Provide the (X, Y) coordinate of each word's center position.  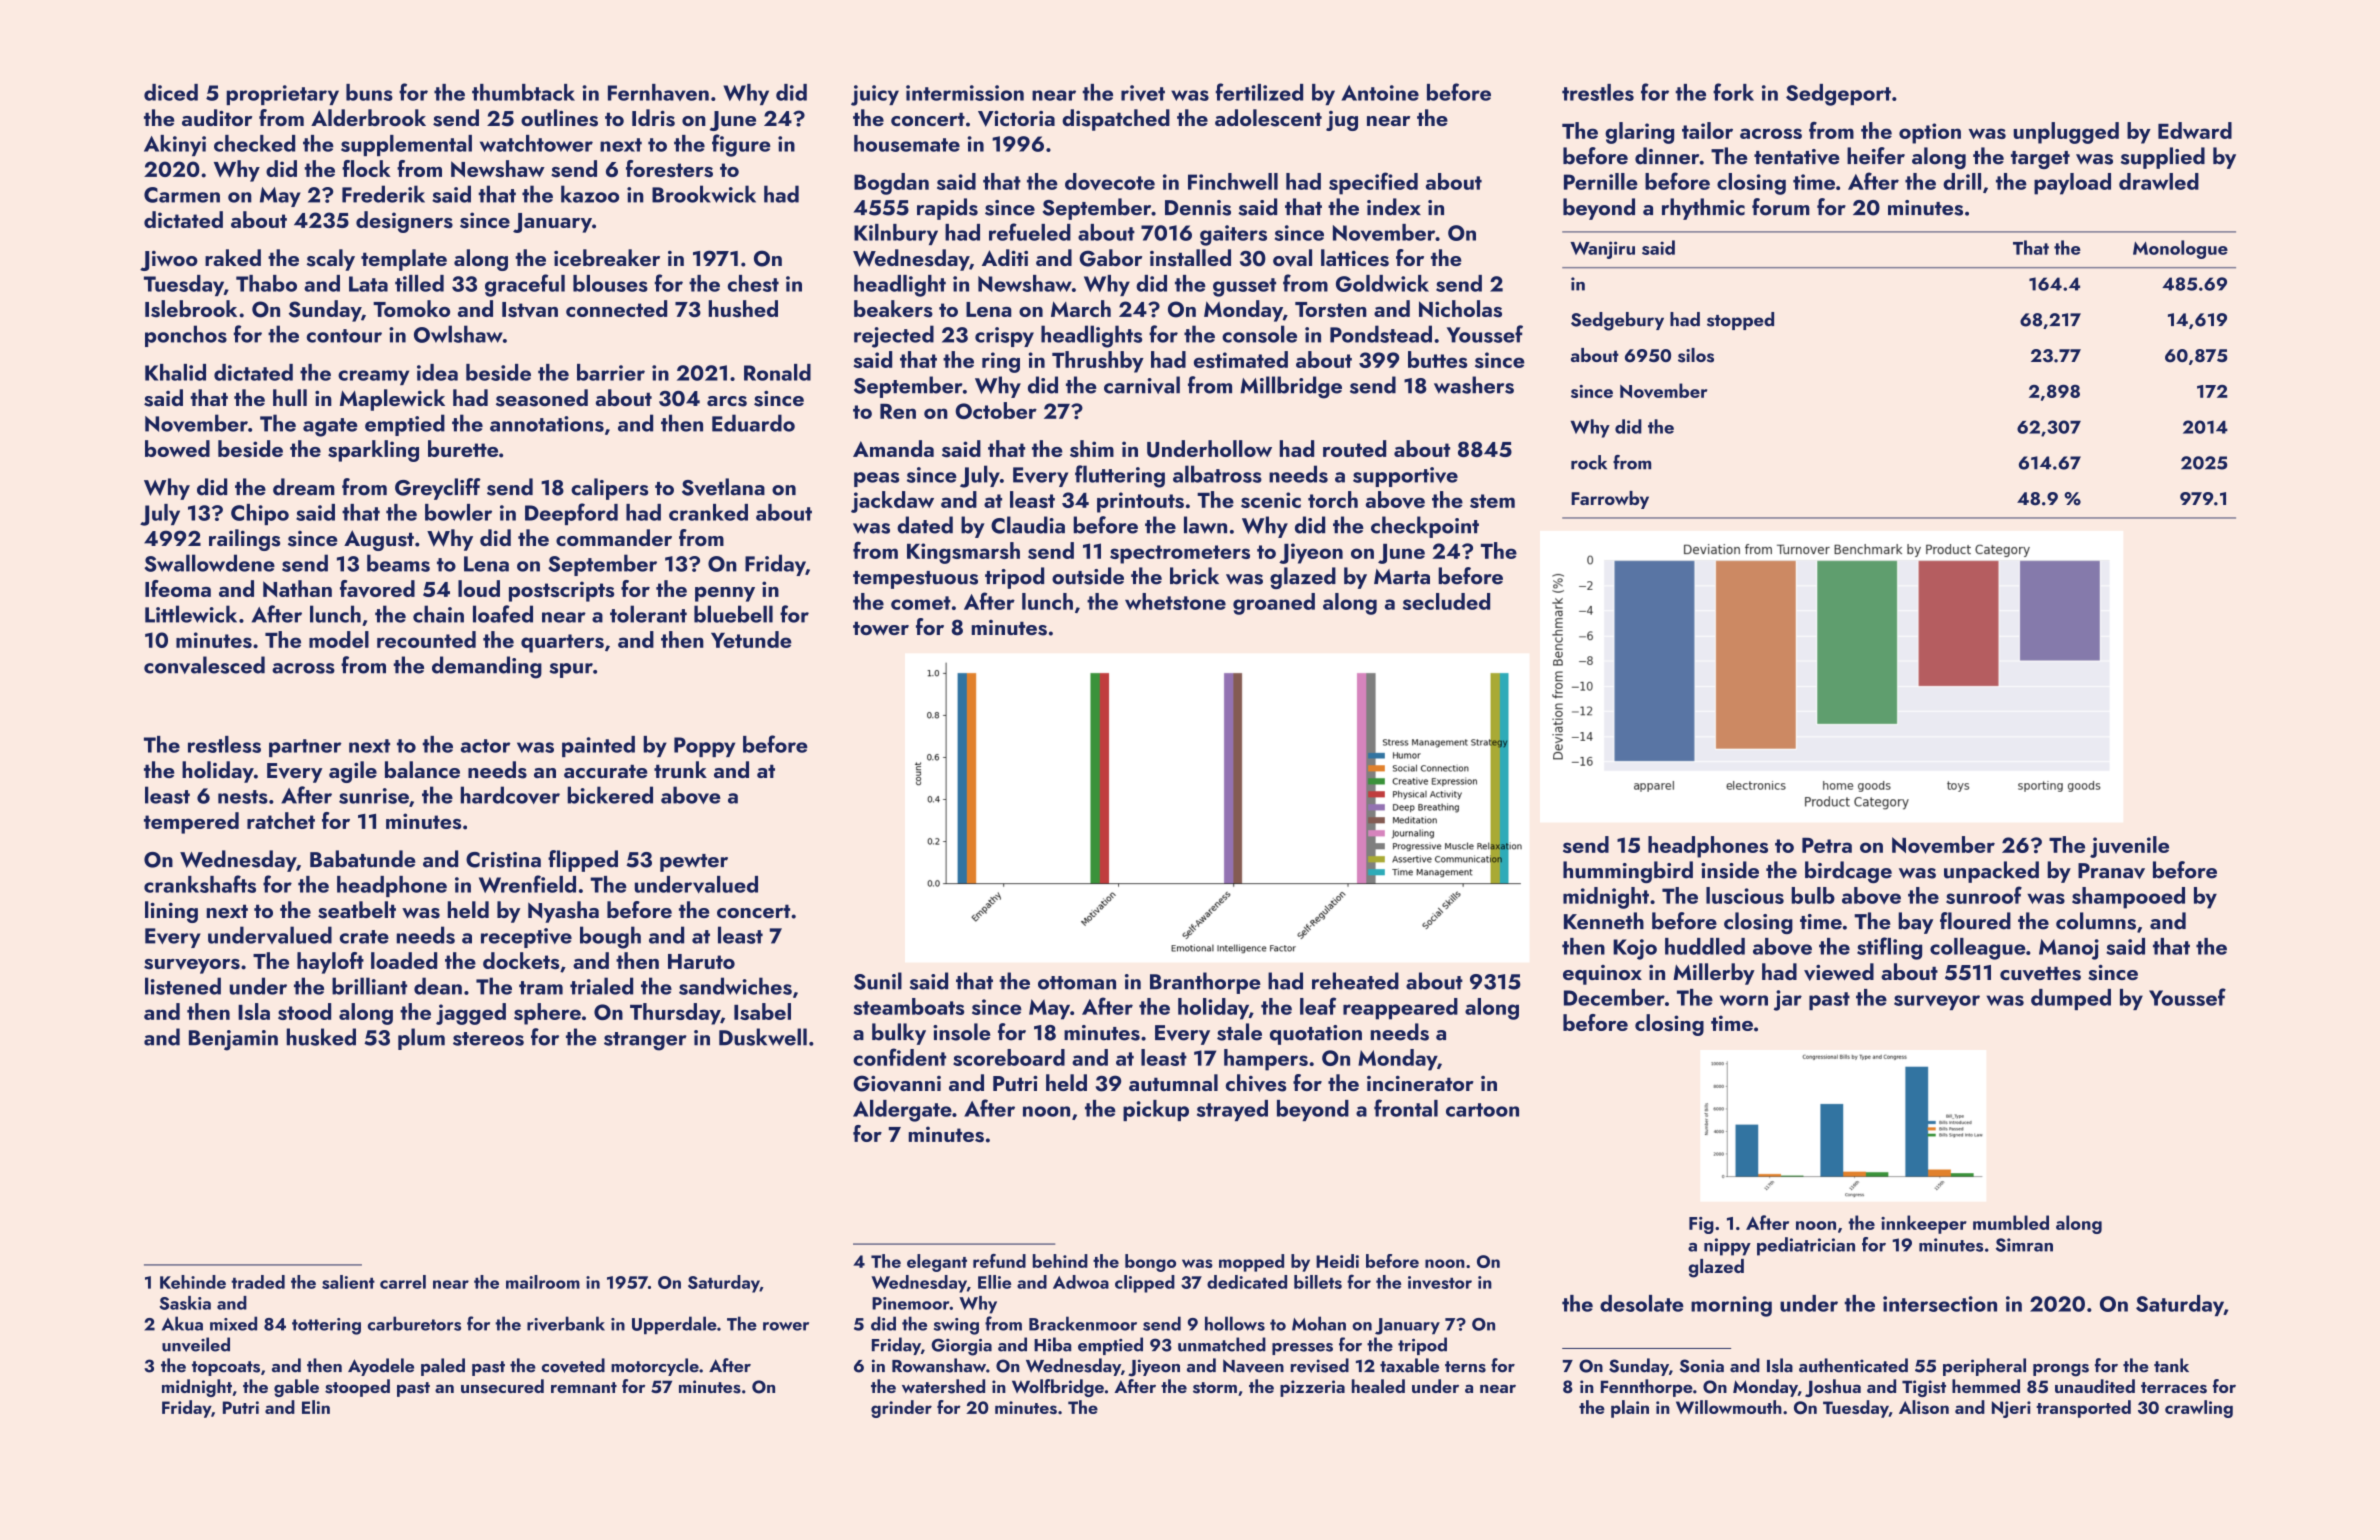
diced (171, 92)
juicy (875, 95)
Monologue (2180, 249)
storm (1215, 1388)
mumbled (2011, 1222)
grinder (901, 1409)
